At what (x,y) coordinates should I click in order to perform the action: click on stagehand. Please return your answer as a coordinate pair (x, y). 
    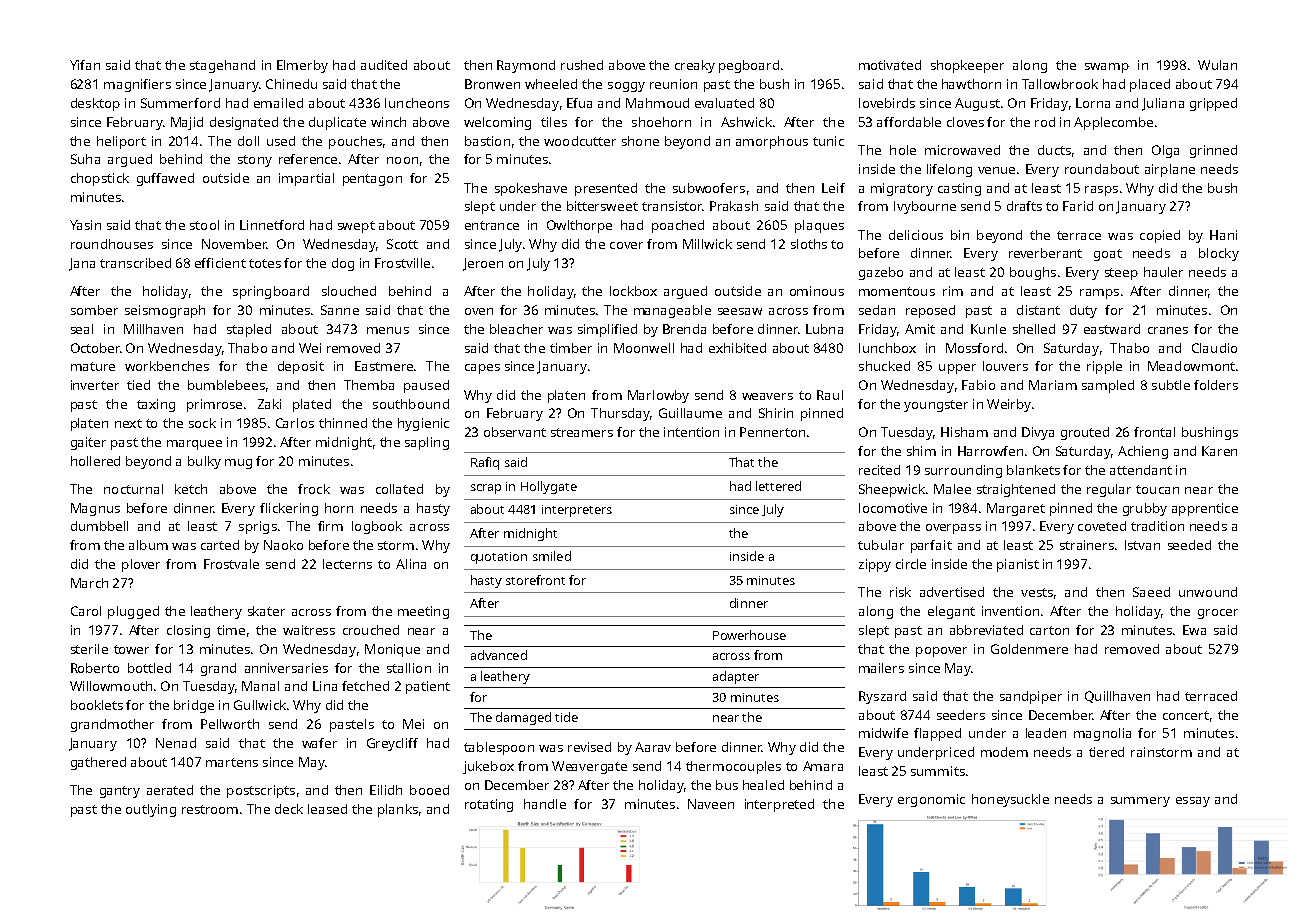
    Looking at the image, I should click on (222, 66).
